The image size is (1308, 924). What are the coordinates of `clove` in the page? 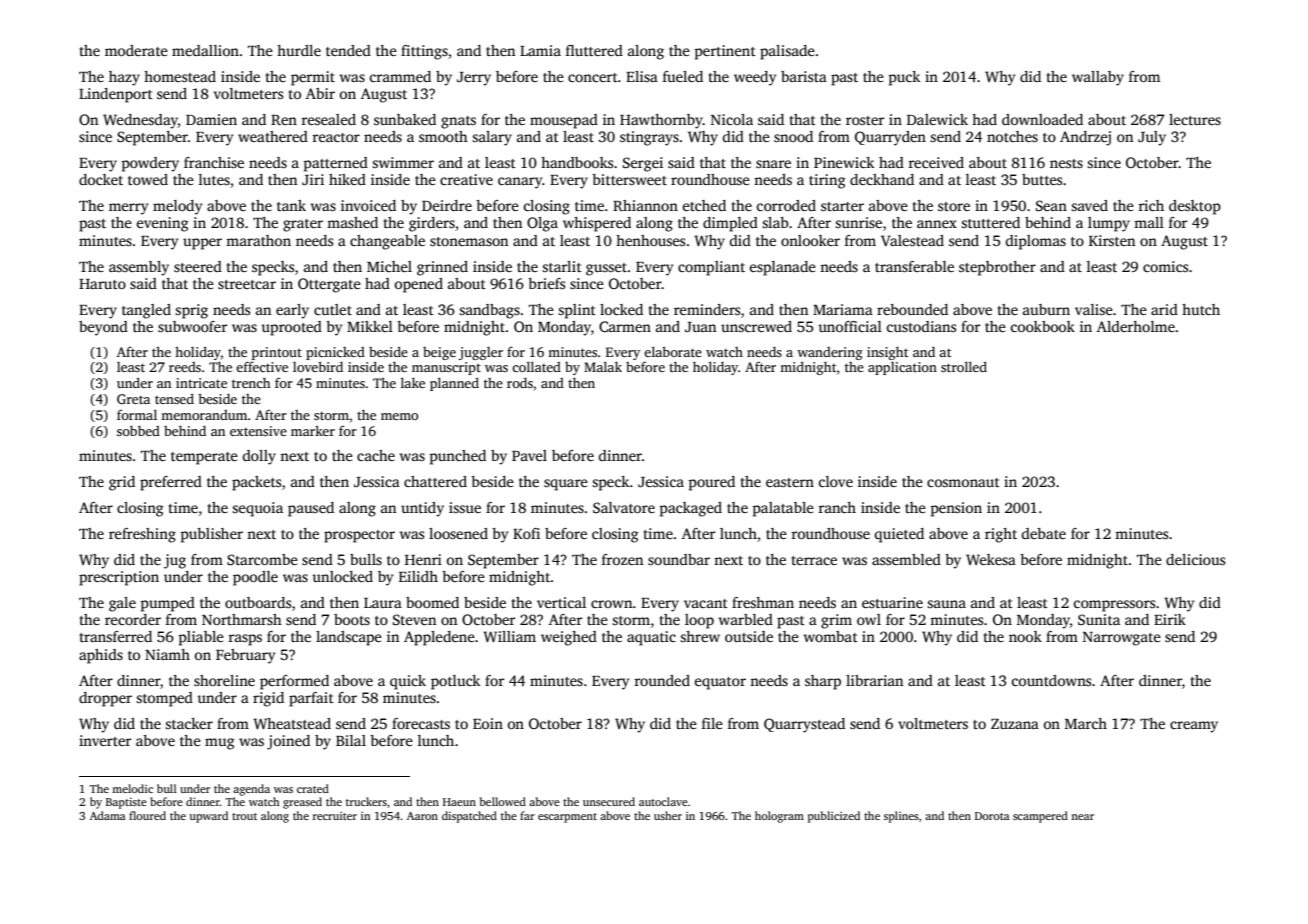 It's located at (836, 481).
